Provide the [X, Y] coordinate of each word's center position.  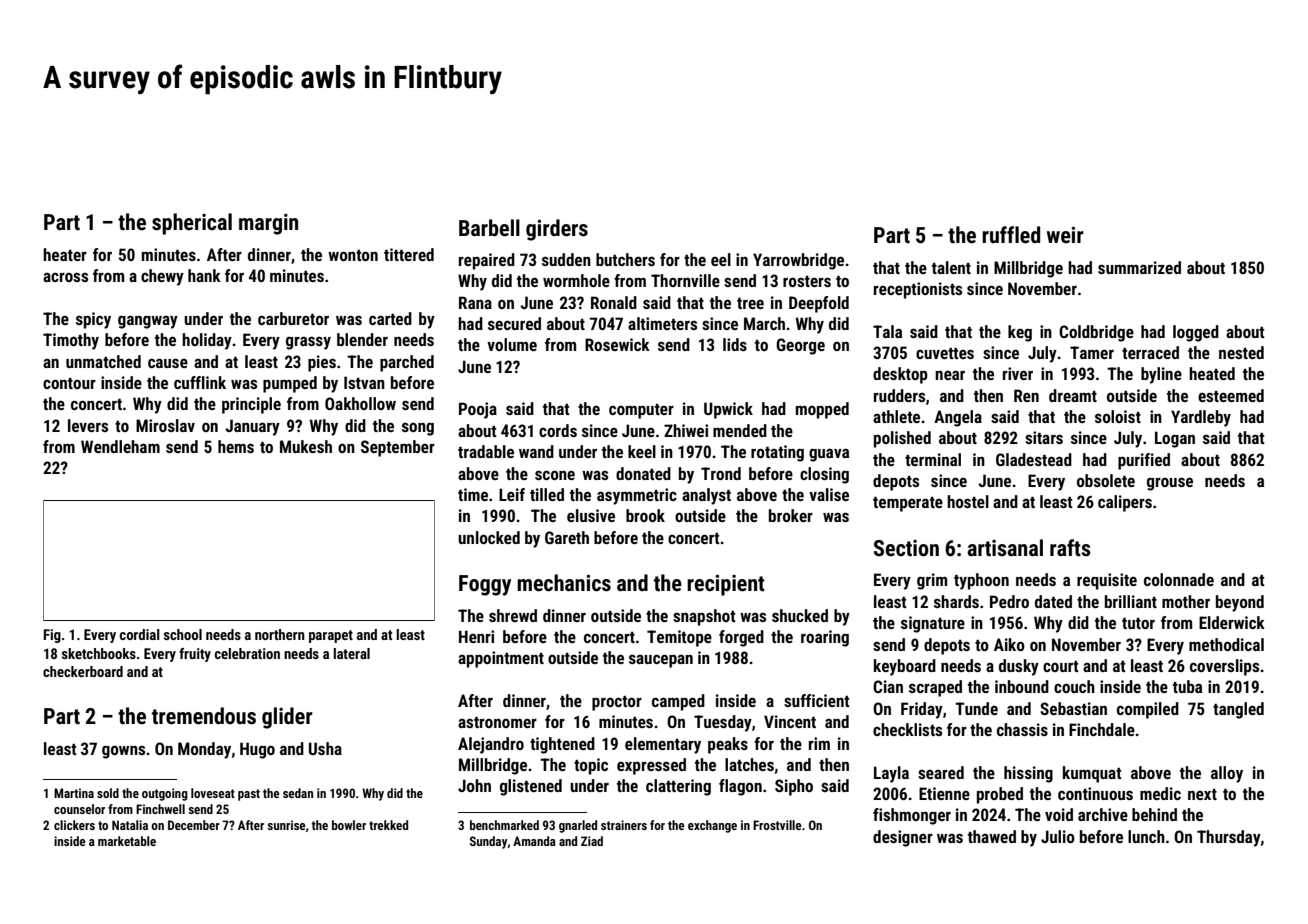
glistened [531, 787]
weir [1065, 235]
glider [287, 718]
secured [514, 323]
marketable [127, 841]
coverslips [1224, 667]
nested [1241, 352]
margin [268, 224]
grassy [308, 343]
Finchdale [1102, 729]
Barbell [489, 228]
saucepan [661, 661]
